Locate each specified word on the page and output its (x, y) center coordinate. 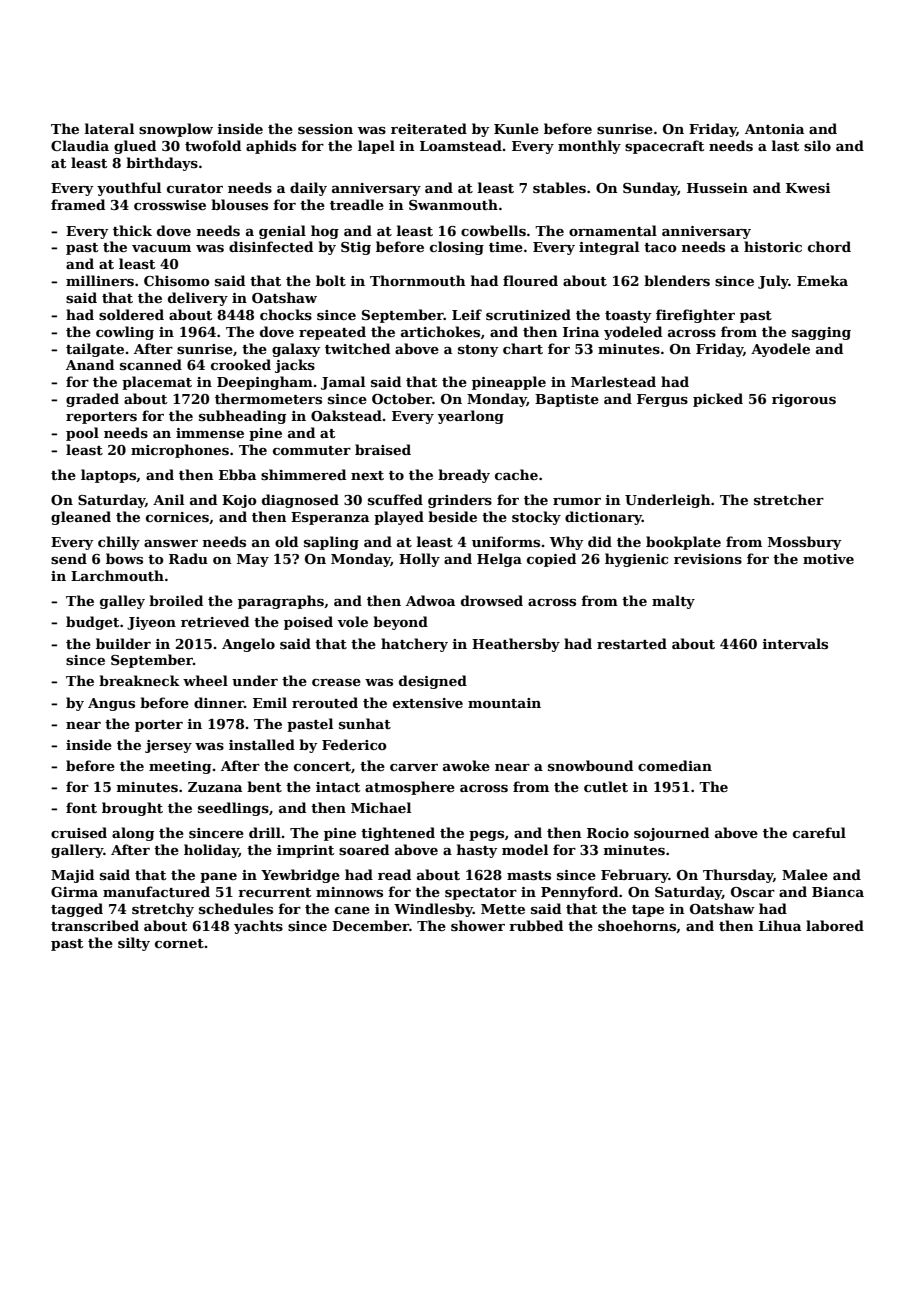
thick (132, 230)
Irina (581, 332)
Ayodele (780, 350)
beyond (400, 623)
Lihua (780, 925)
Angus (111, 704)
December (370, 925)
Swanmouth (453, 204)
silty (134, 944)
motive (828, 559)
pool (82, 434)
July (773, 282)
